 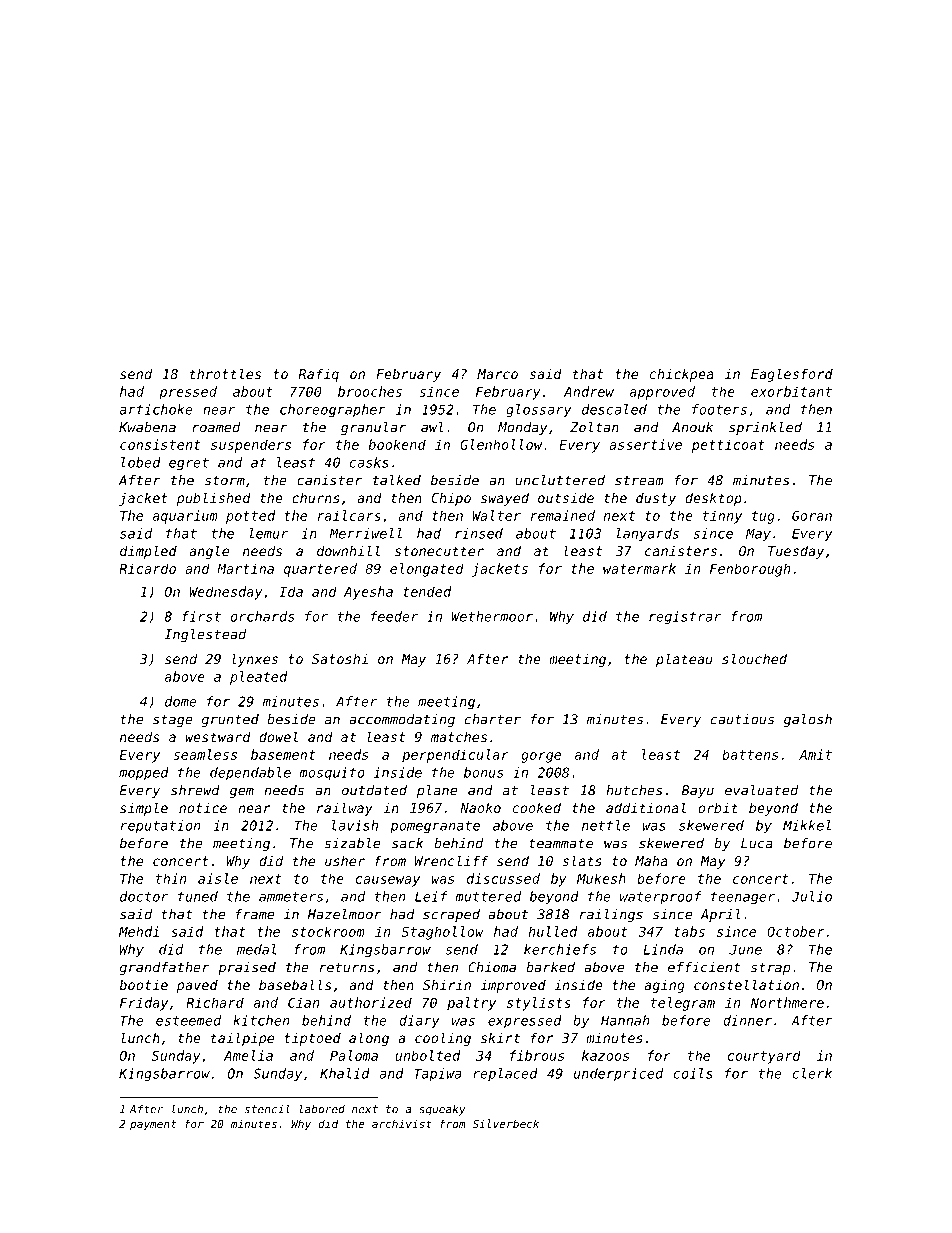 What do you see at coordinates (340, 658) in the screenshot?
I see `Satoshi` at bounding box center [340, 658].
